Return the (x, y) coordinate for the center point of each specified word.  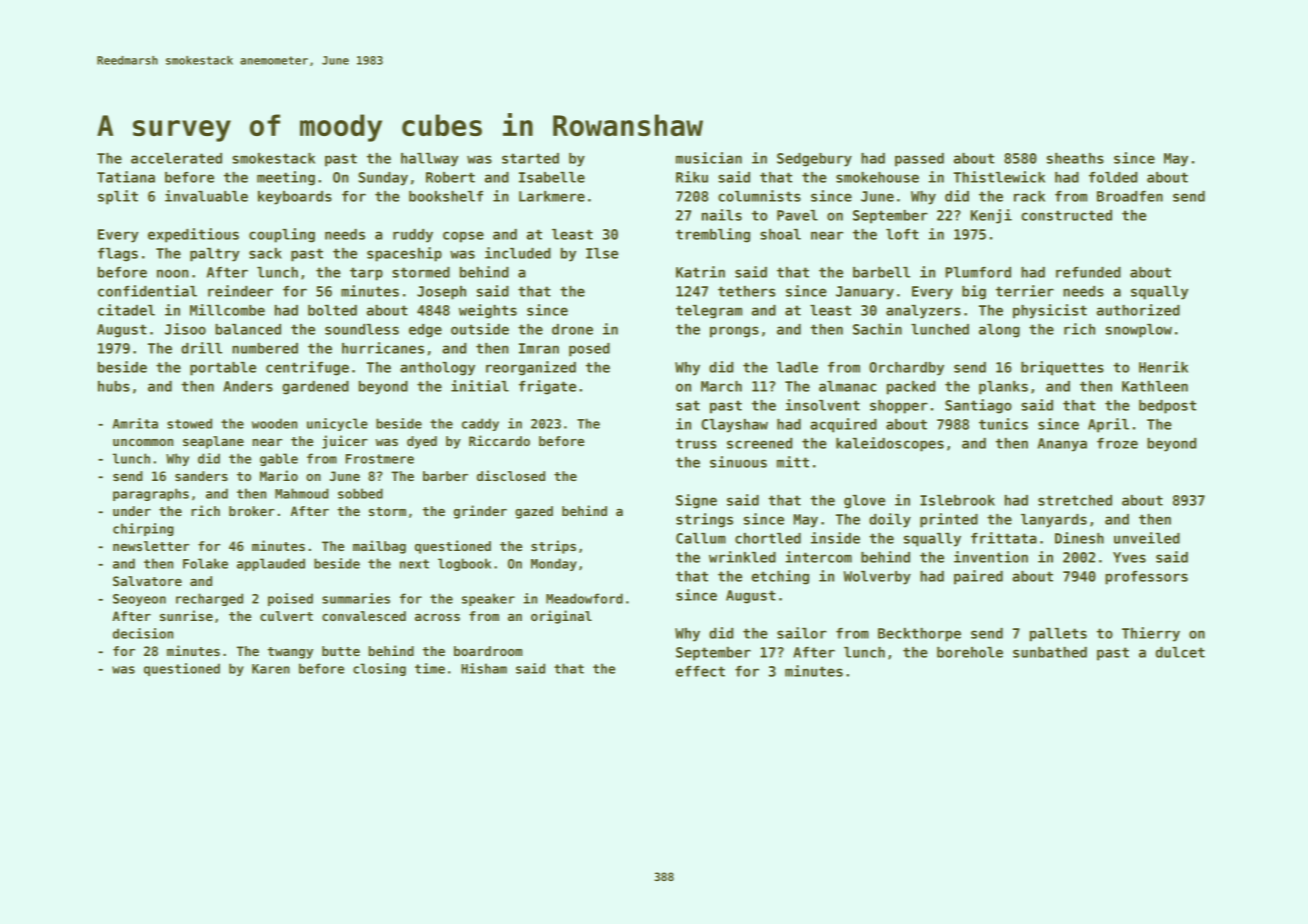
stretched (1075, 500)
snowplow (1139, 331)
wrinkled (742, 557)
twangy (290, 653)
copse (463, 237)
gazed (534, 512)
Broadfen (1130, 196)
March (721, 386)
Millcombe (227, 310)
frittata (1004, 538)
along (999, 331)
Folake (205, 563)
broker (252, 511)
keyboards (295, 198)
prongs (734, 332)
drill (201, 348)
